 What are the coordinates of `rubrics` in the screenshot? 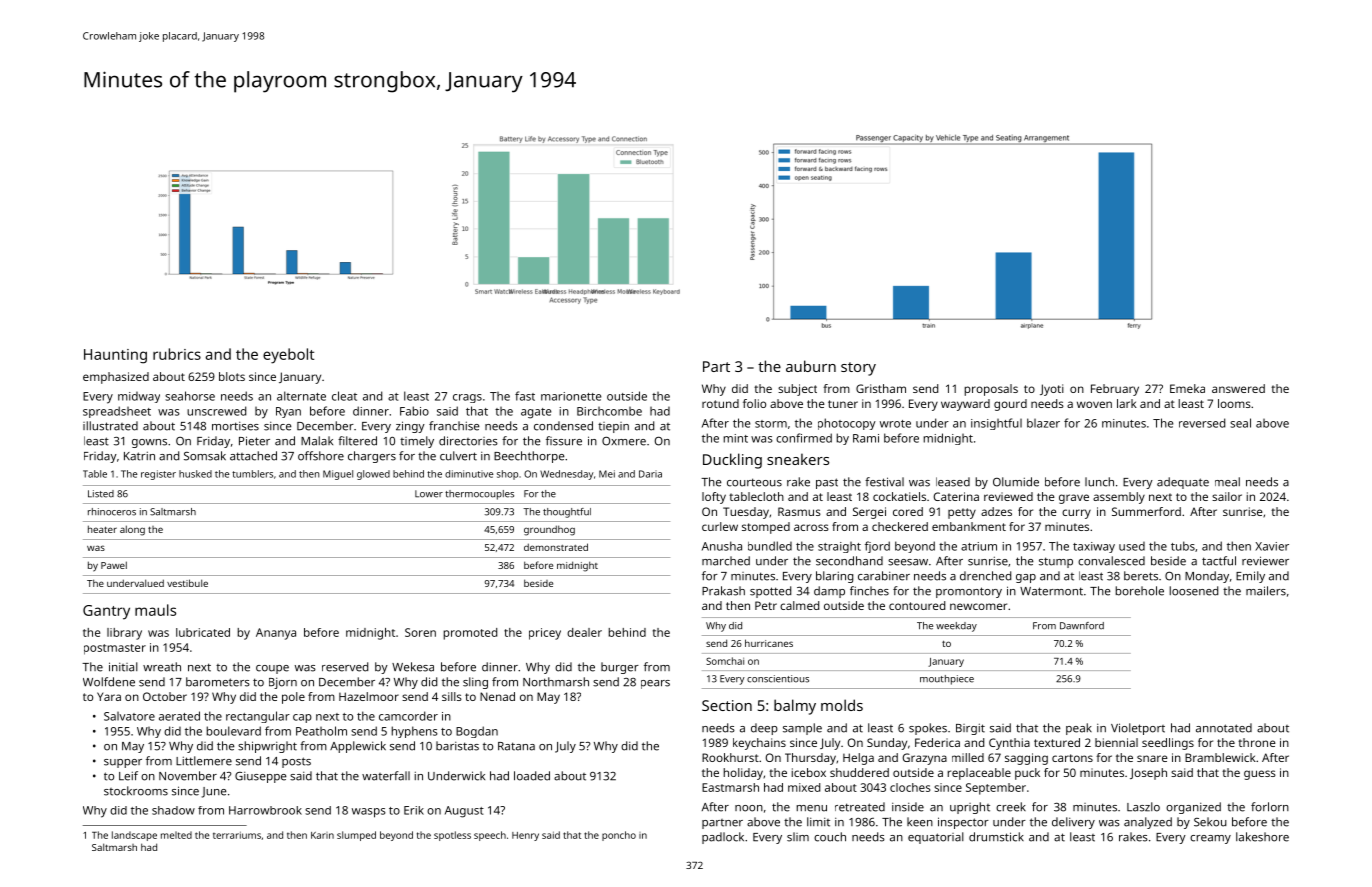 It's located at (177, 354).
